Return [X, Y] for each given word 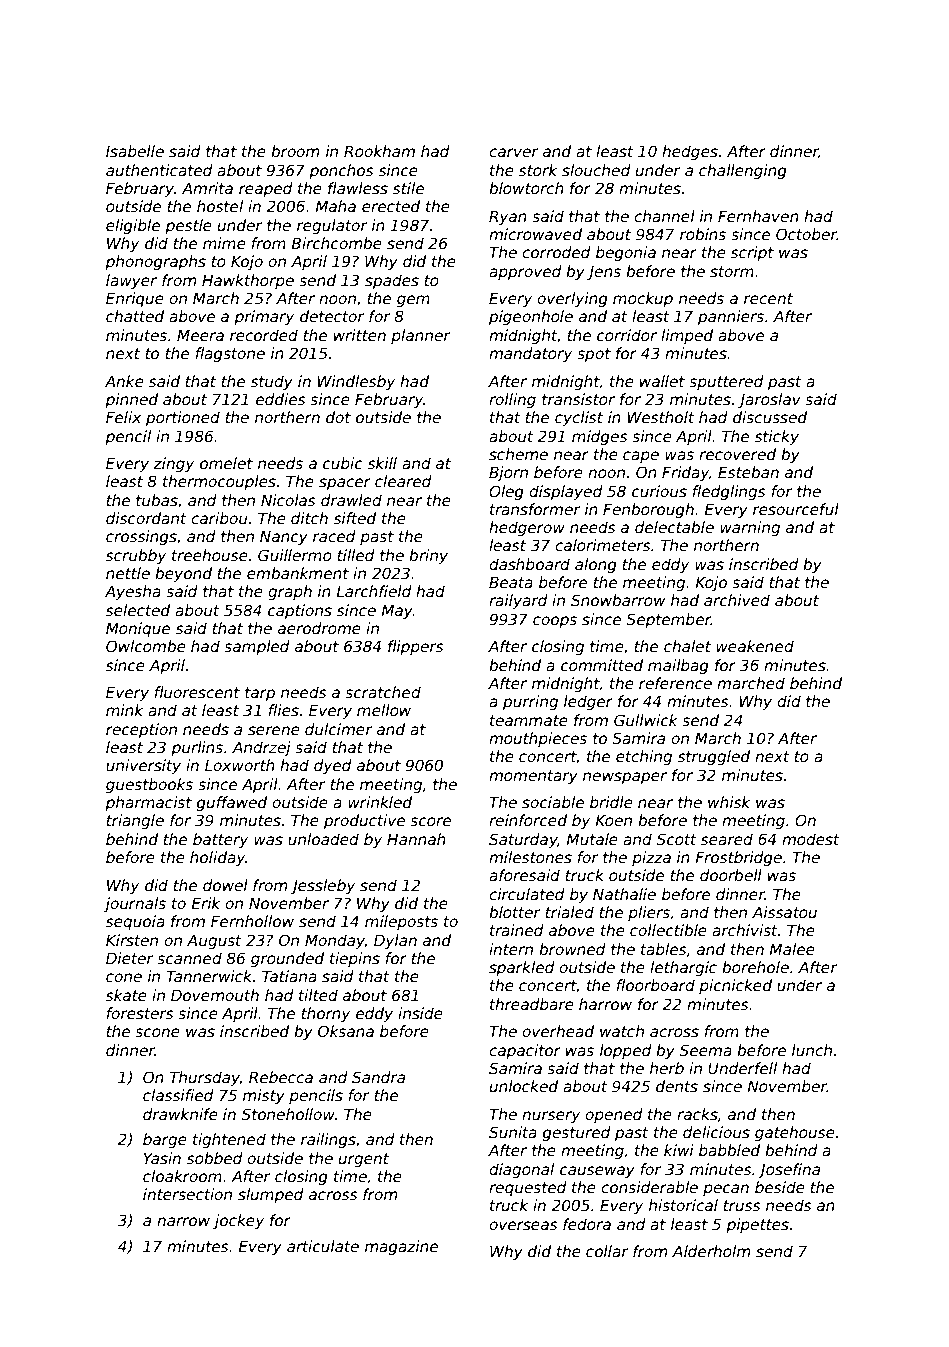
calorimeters [603, 545]
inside [420, 1013]
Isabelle [135, 151]
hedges [690, 152]
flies [283, 710]
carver [513, 152]
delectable [674, 527]
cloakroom [182, 1176]
